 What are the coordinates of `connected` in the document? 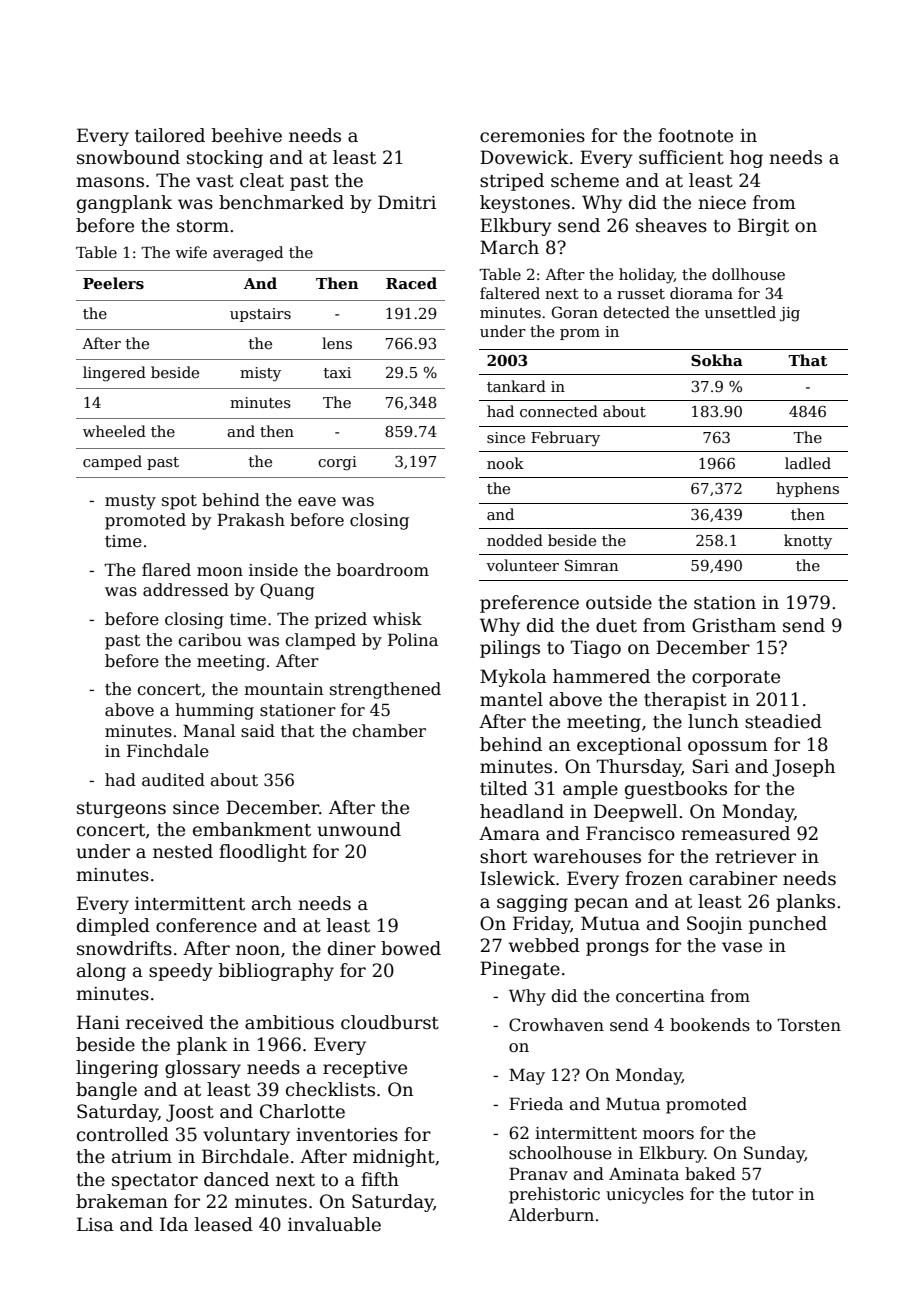 It's located at (559, 411).
